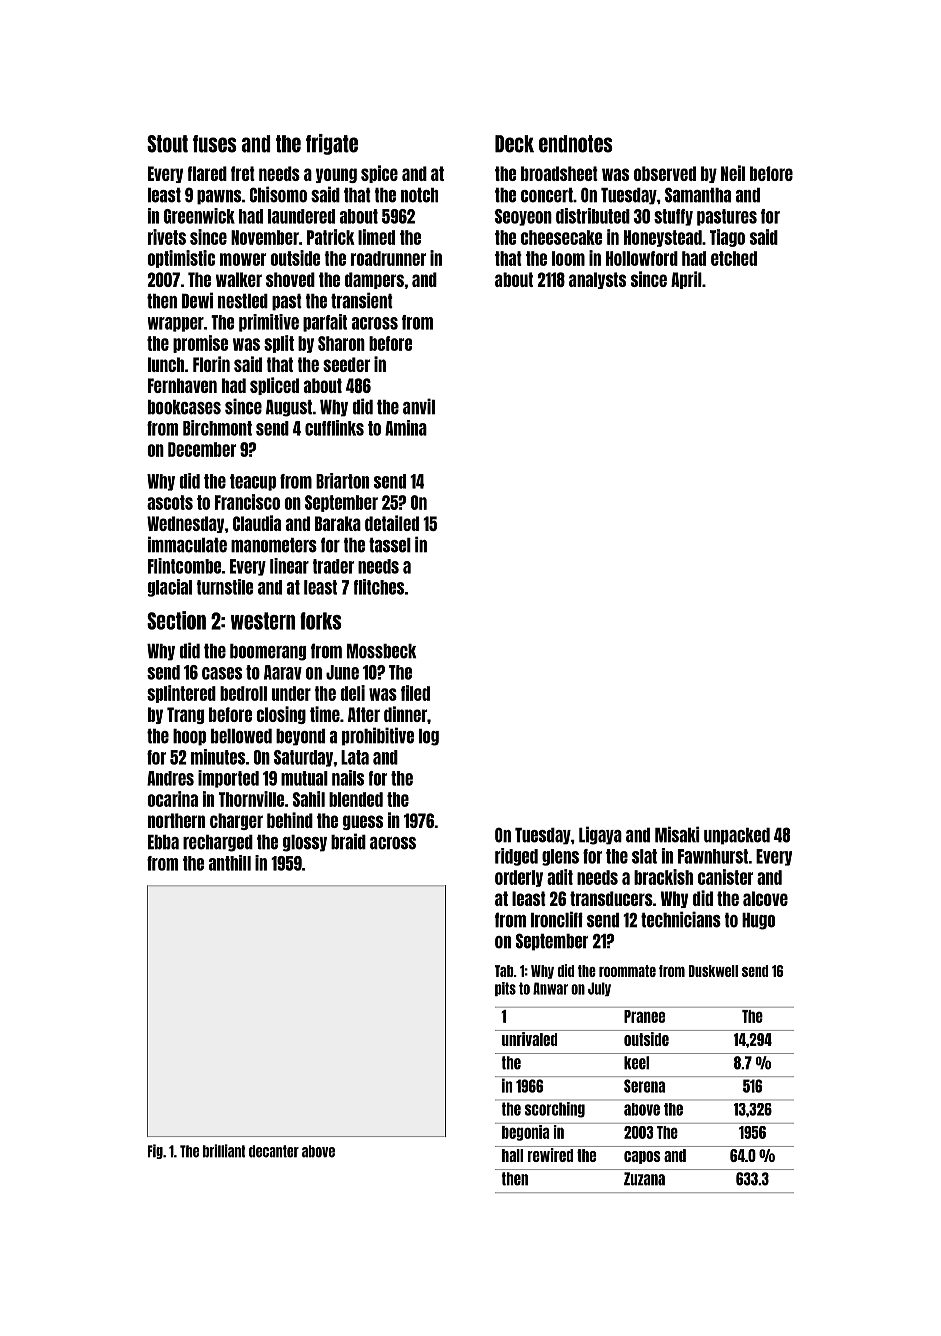 This screenshot has height=1336, width=941. I want to click on Hugo, so click(758, 921).
